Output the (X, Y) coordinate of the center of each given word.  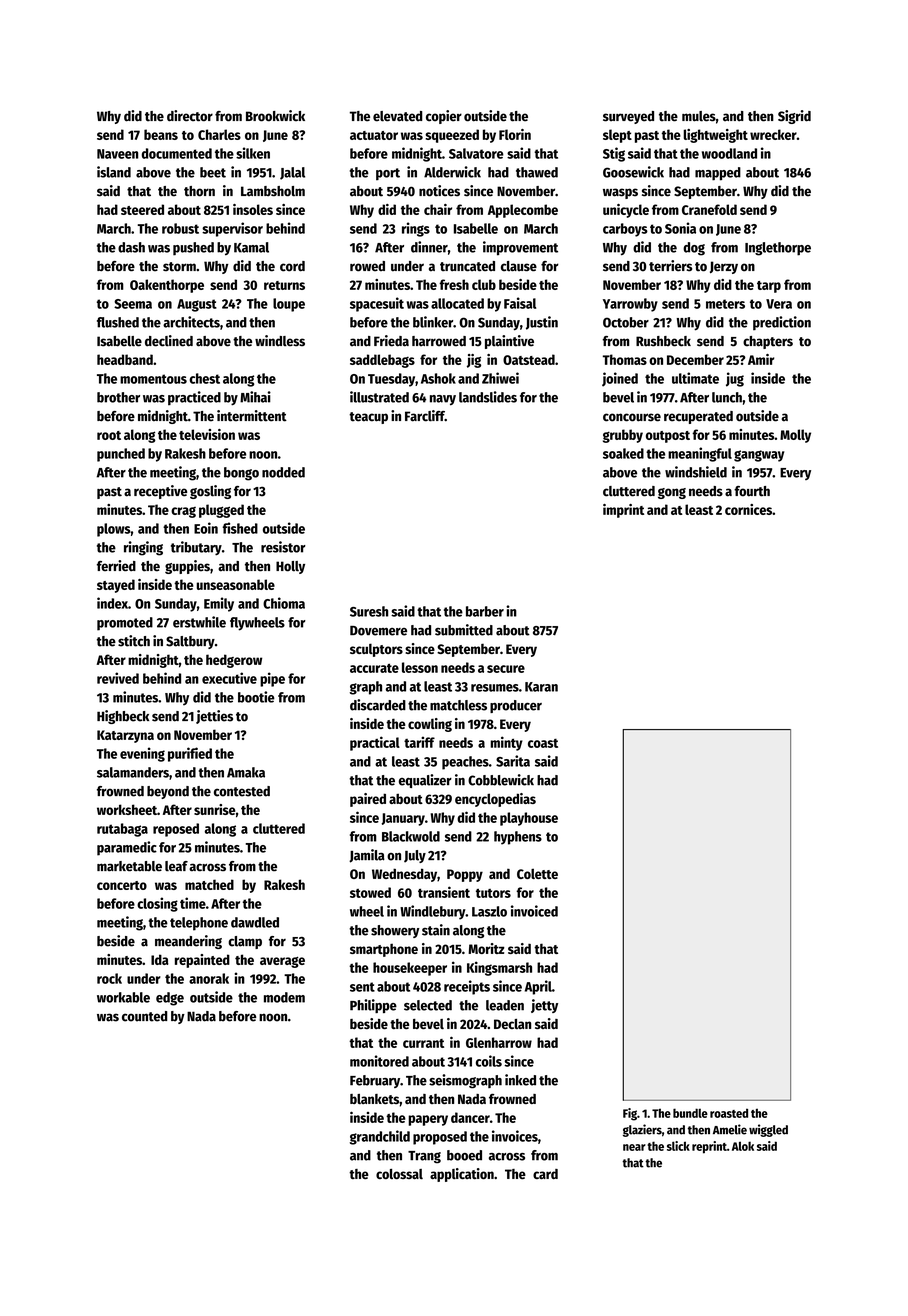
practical (375, 743)
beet (213, 172)
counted (144, 1016)
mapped (718, 174)
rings (416, 229)
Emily (219, 604)
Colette (537, 874)
